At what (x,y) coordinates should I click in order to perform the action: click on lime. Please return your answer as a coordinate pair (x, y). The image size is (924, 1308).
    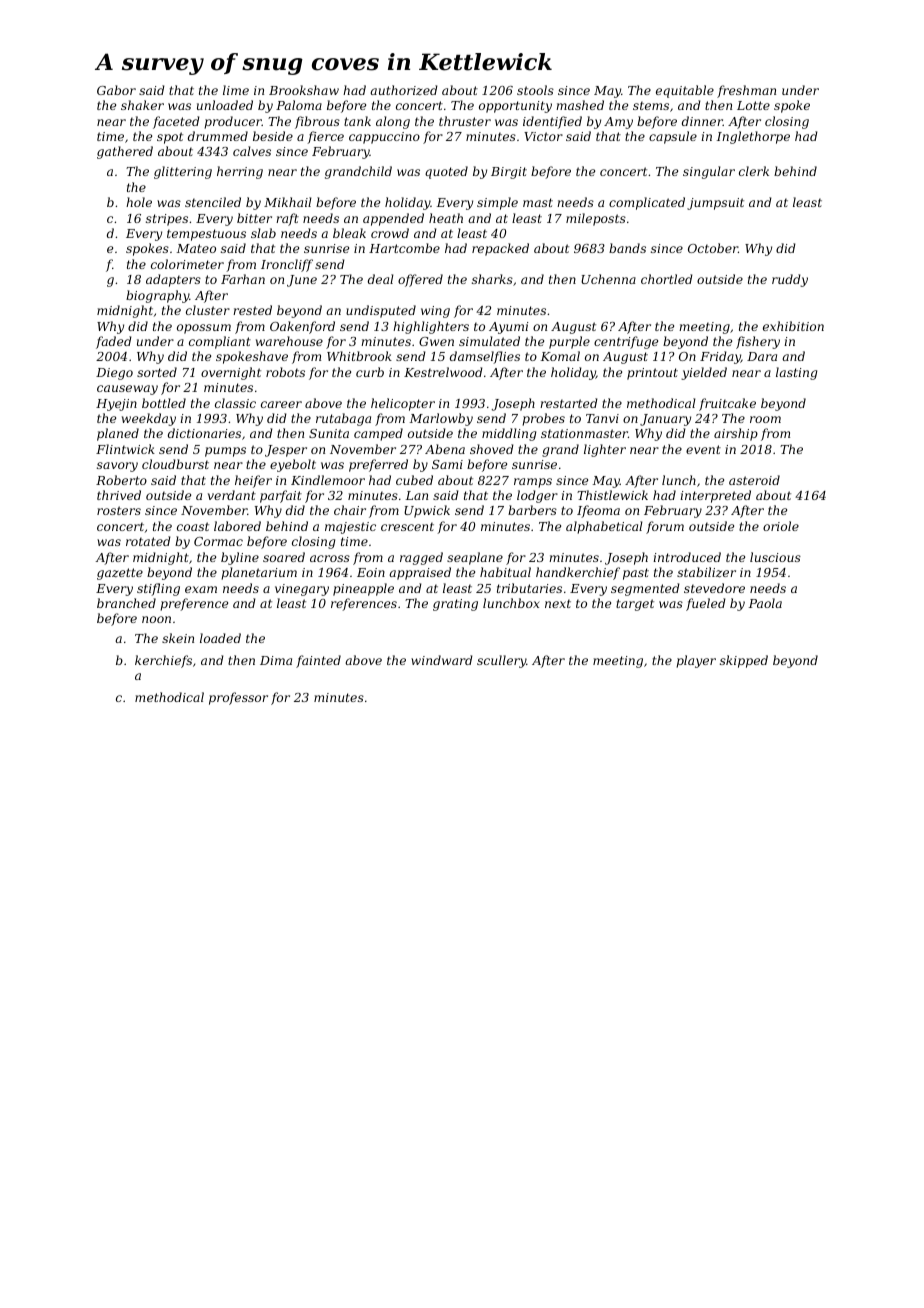
    Looking at the image, I should click on (236, 90).
